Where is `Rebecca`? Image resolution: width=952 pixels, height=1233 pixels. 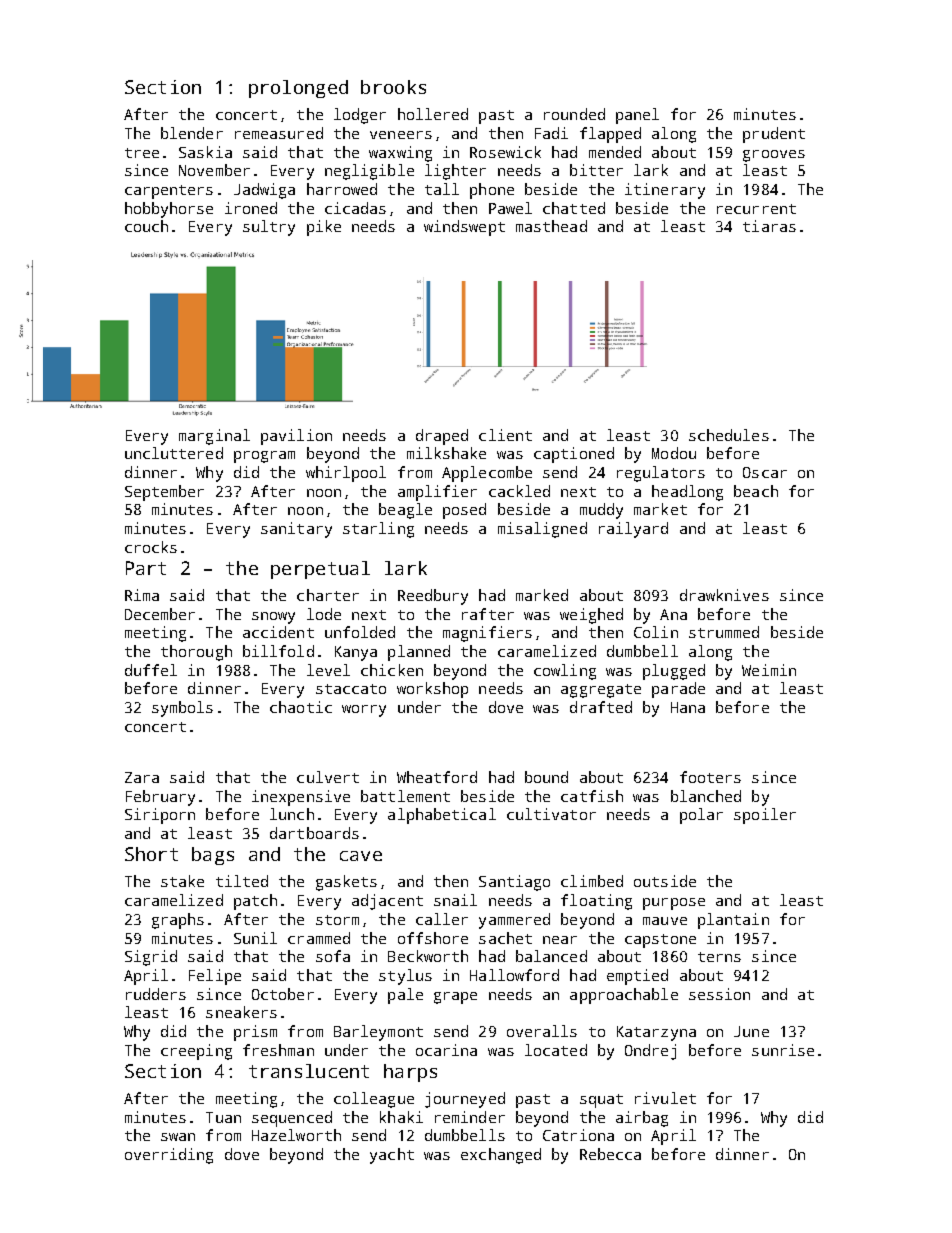 Rebecca is located at coordinates (610, 1154).
